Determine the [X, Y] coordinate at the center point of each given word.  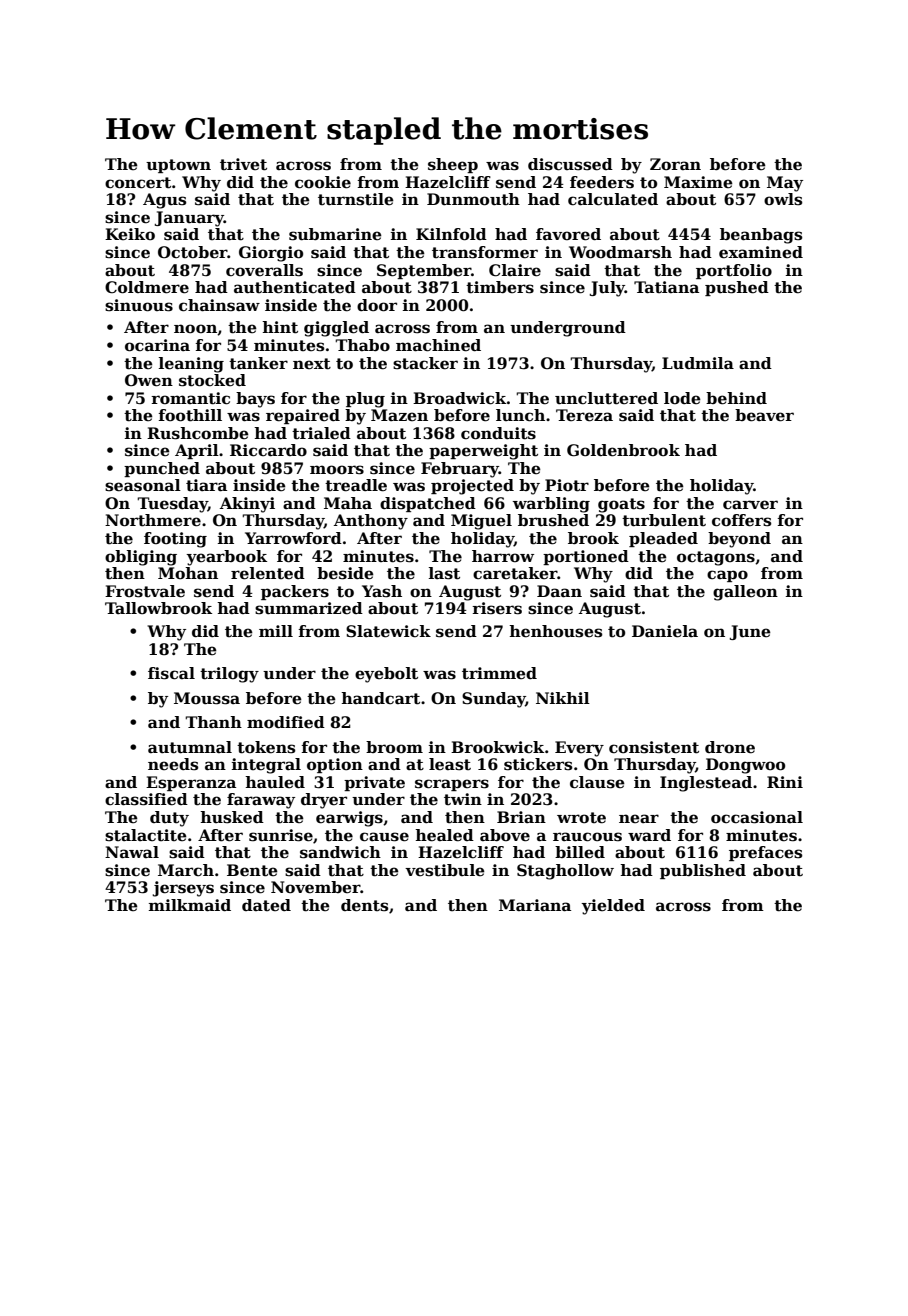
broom [394, 747]
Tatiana [666, 287]
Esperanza [191, 783]
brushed [553, 520]
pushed [737, 288]
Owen [149, 380]
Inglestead [706, 784]
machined [438, 345]
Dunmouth [473, 199]
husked [232, 817]
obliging [141, 558]
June [750, 632]
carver [750, 505]
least [450, 764]
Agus [164, 201]
